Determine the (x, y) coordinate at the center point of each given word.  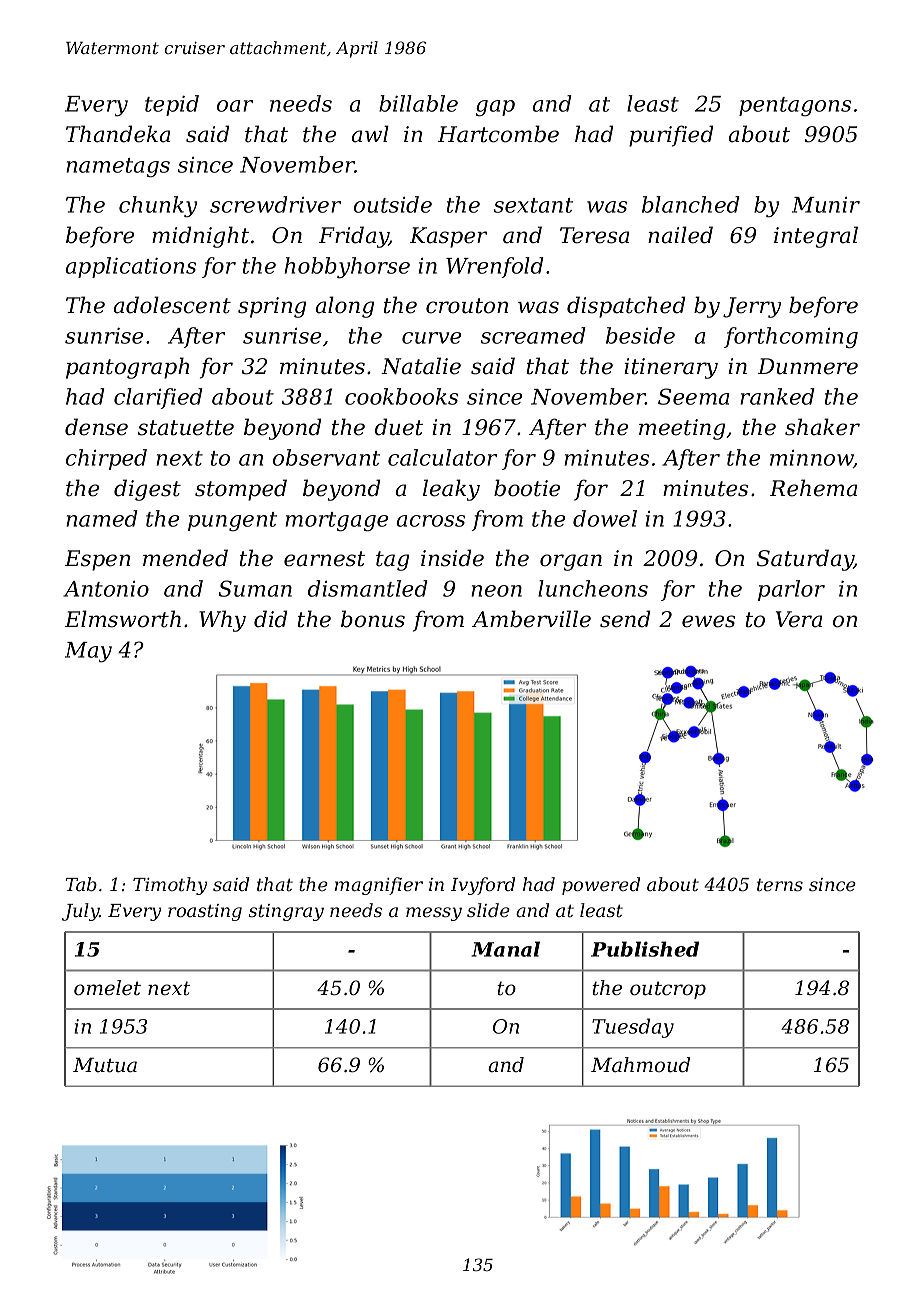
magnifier (379, 886)
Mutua (105, 1065)
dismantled (367, 588)
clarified (158, 398)
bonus (373, 619)
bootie (527, 488)
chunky (158, 207)
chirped (106, 459)
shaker (822, 427)
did (270, 619)
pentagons (795, 106)
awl (370, 134)
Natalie (421, 366)
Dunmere (808, 366)
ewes (708, 621)
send (625, 619)
